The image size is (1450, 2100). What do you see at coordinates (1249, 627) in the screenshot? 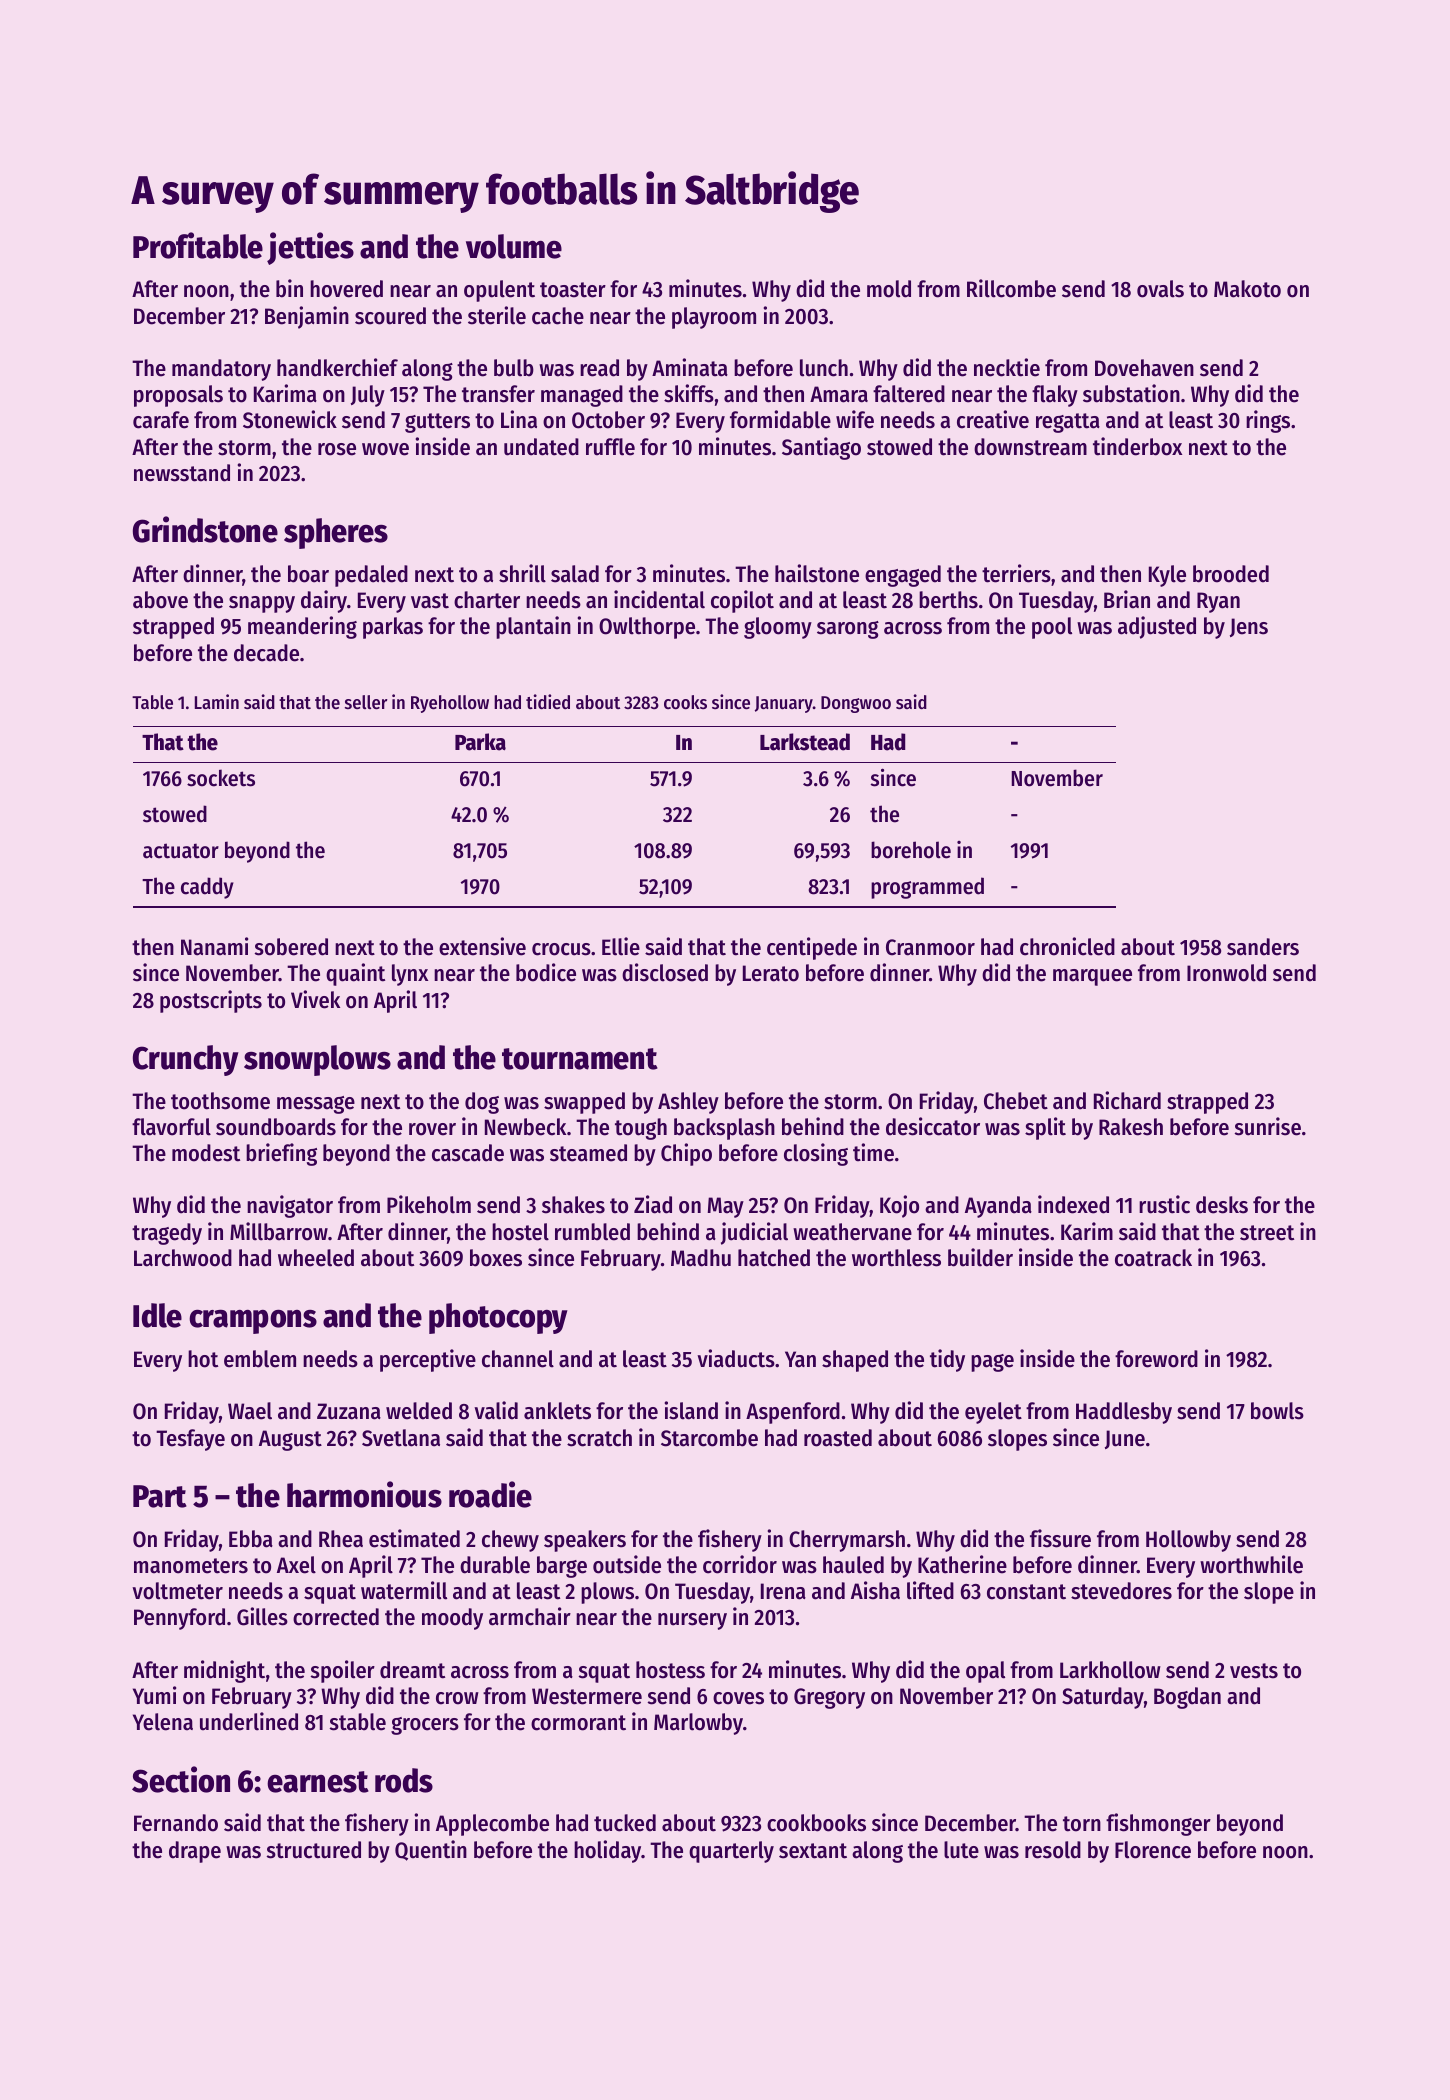
I see `Jens` at bounding box center [1249, 627].
